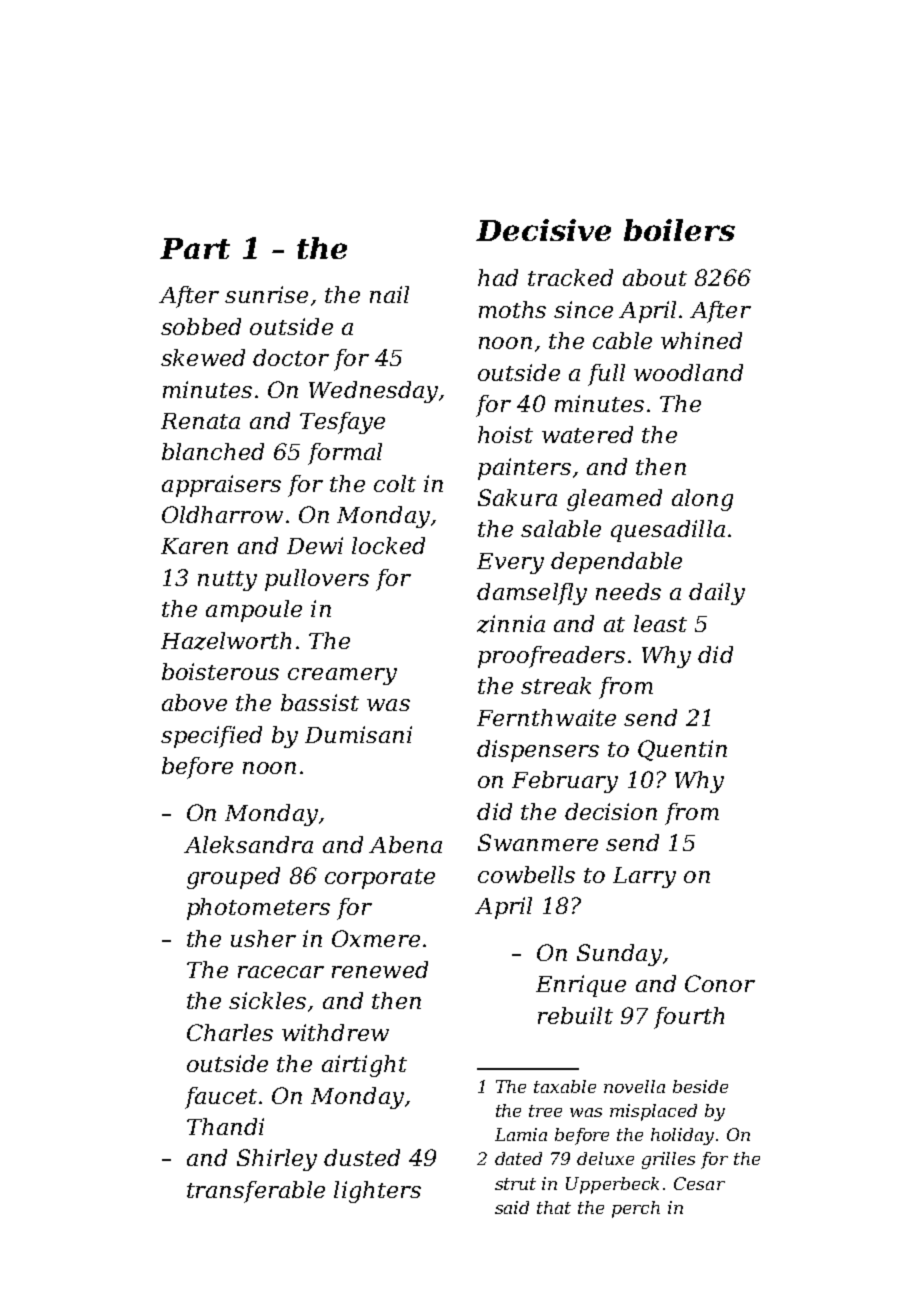  Describe the element at coordinates (546, 717) in the document. I see `Fernthwaite` at that location.
